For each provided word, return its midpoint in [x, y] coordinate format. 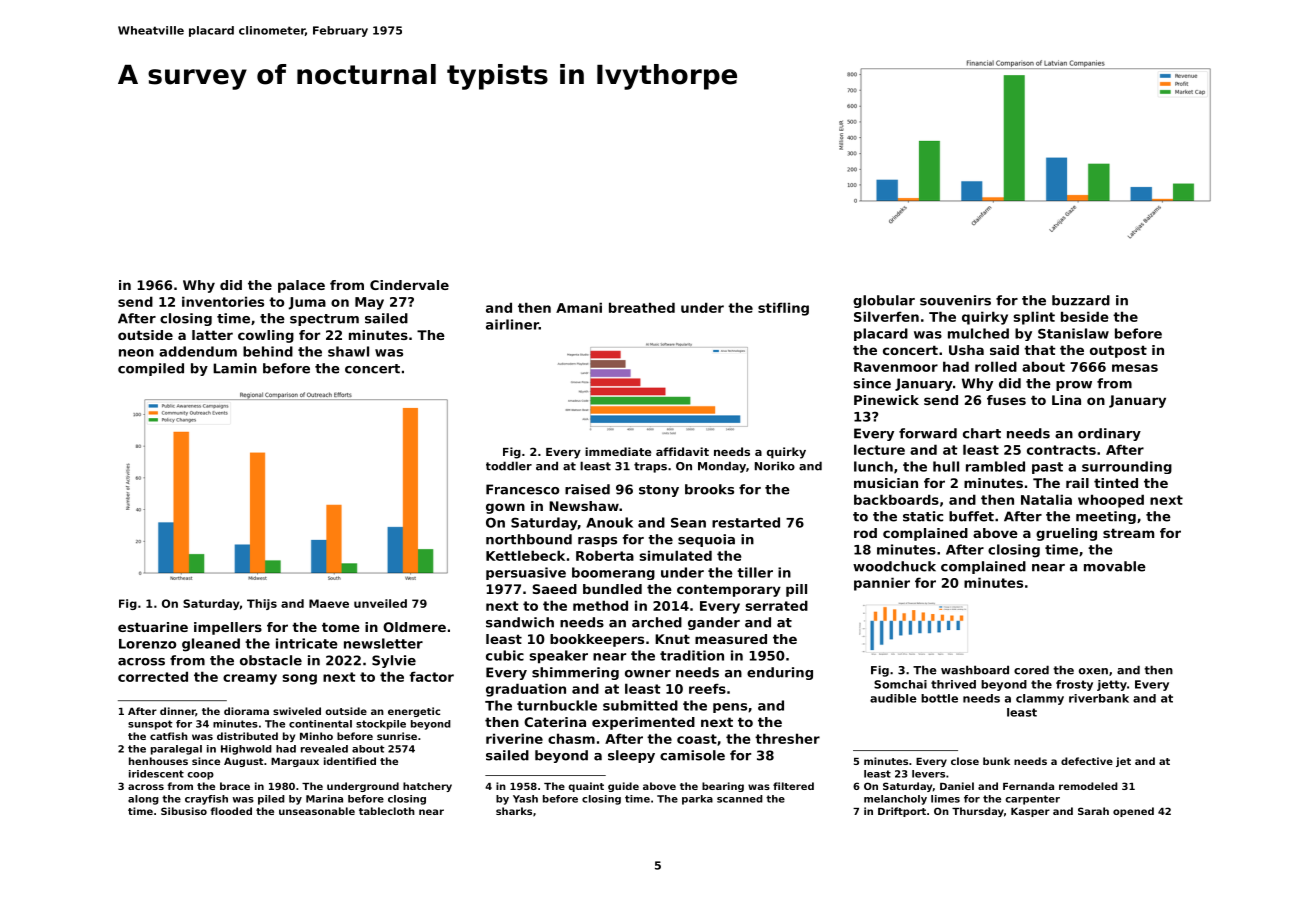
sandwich [520, 622]
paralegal [176, 750]
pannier [882, 584]
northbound [529, 539]
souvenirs [955, 300]
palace [301, 286]
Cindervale [409, 285]
